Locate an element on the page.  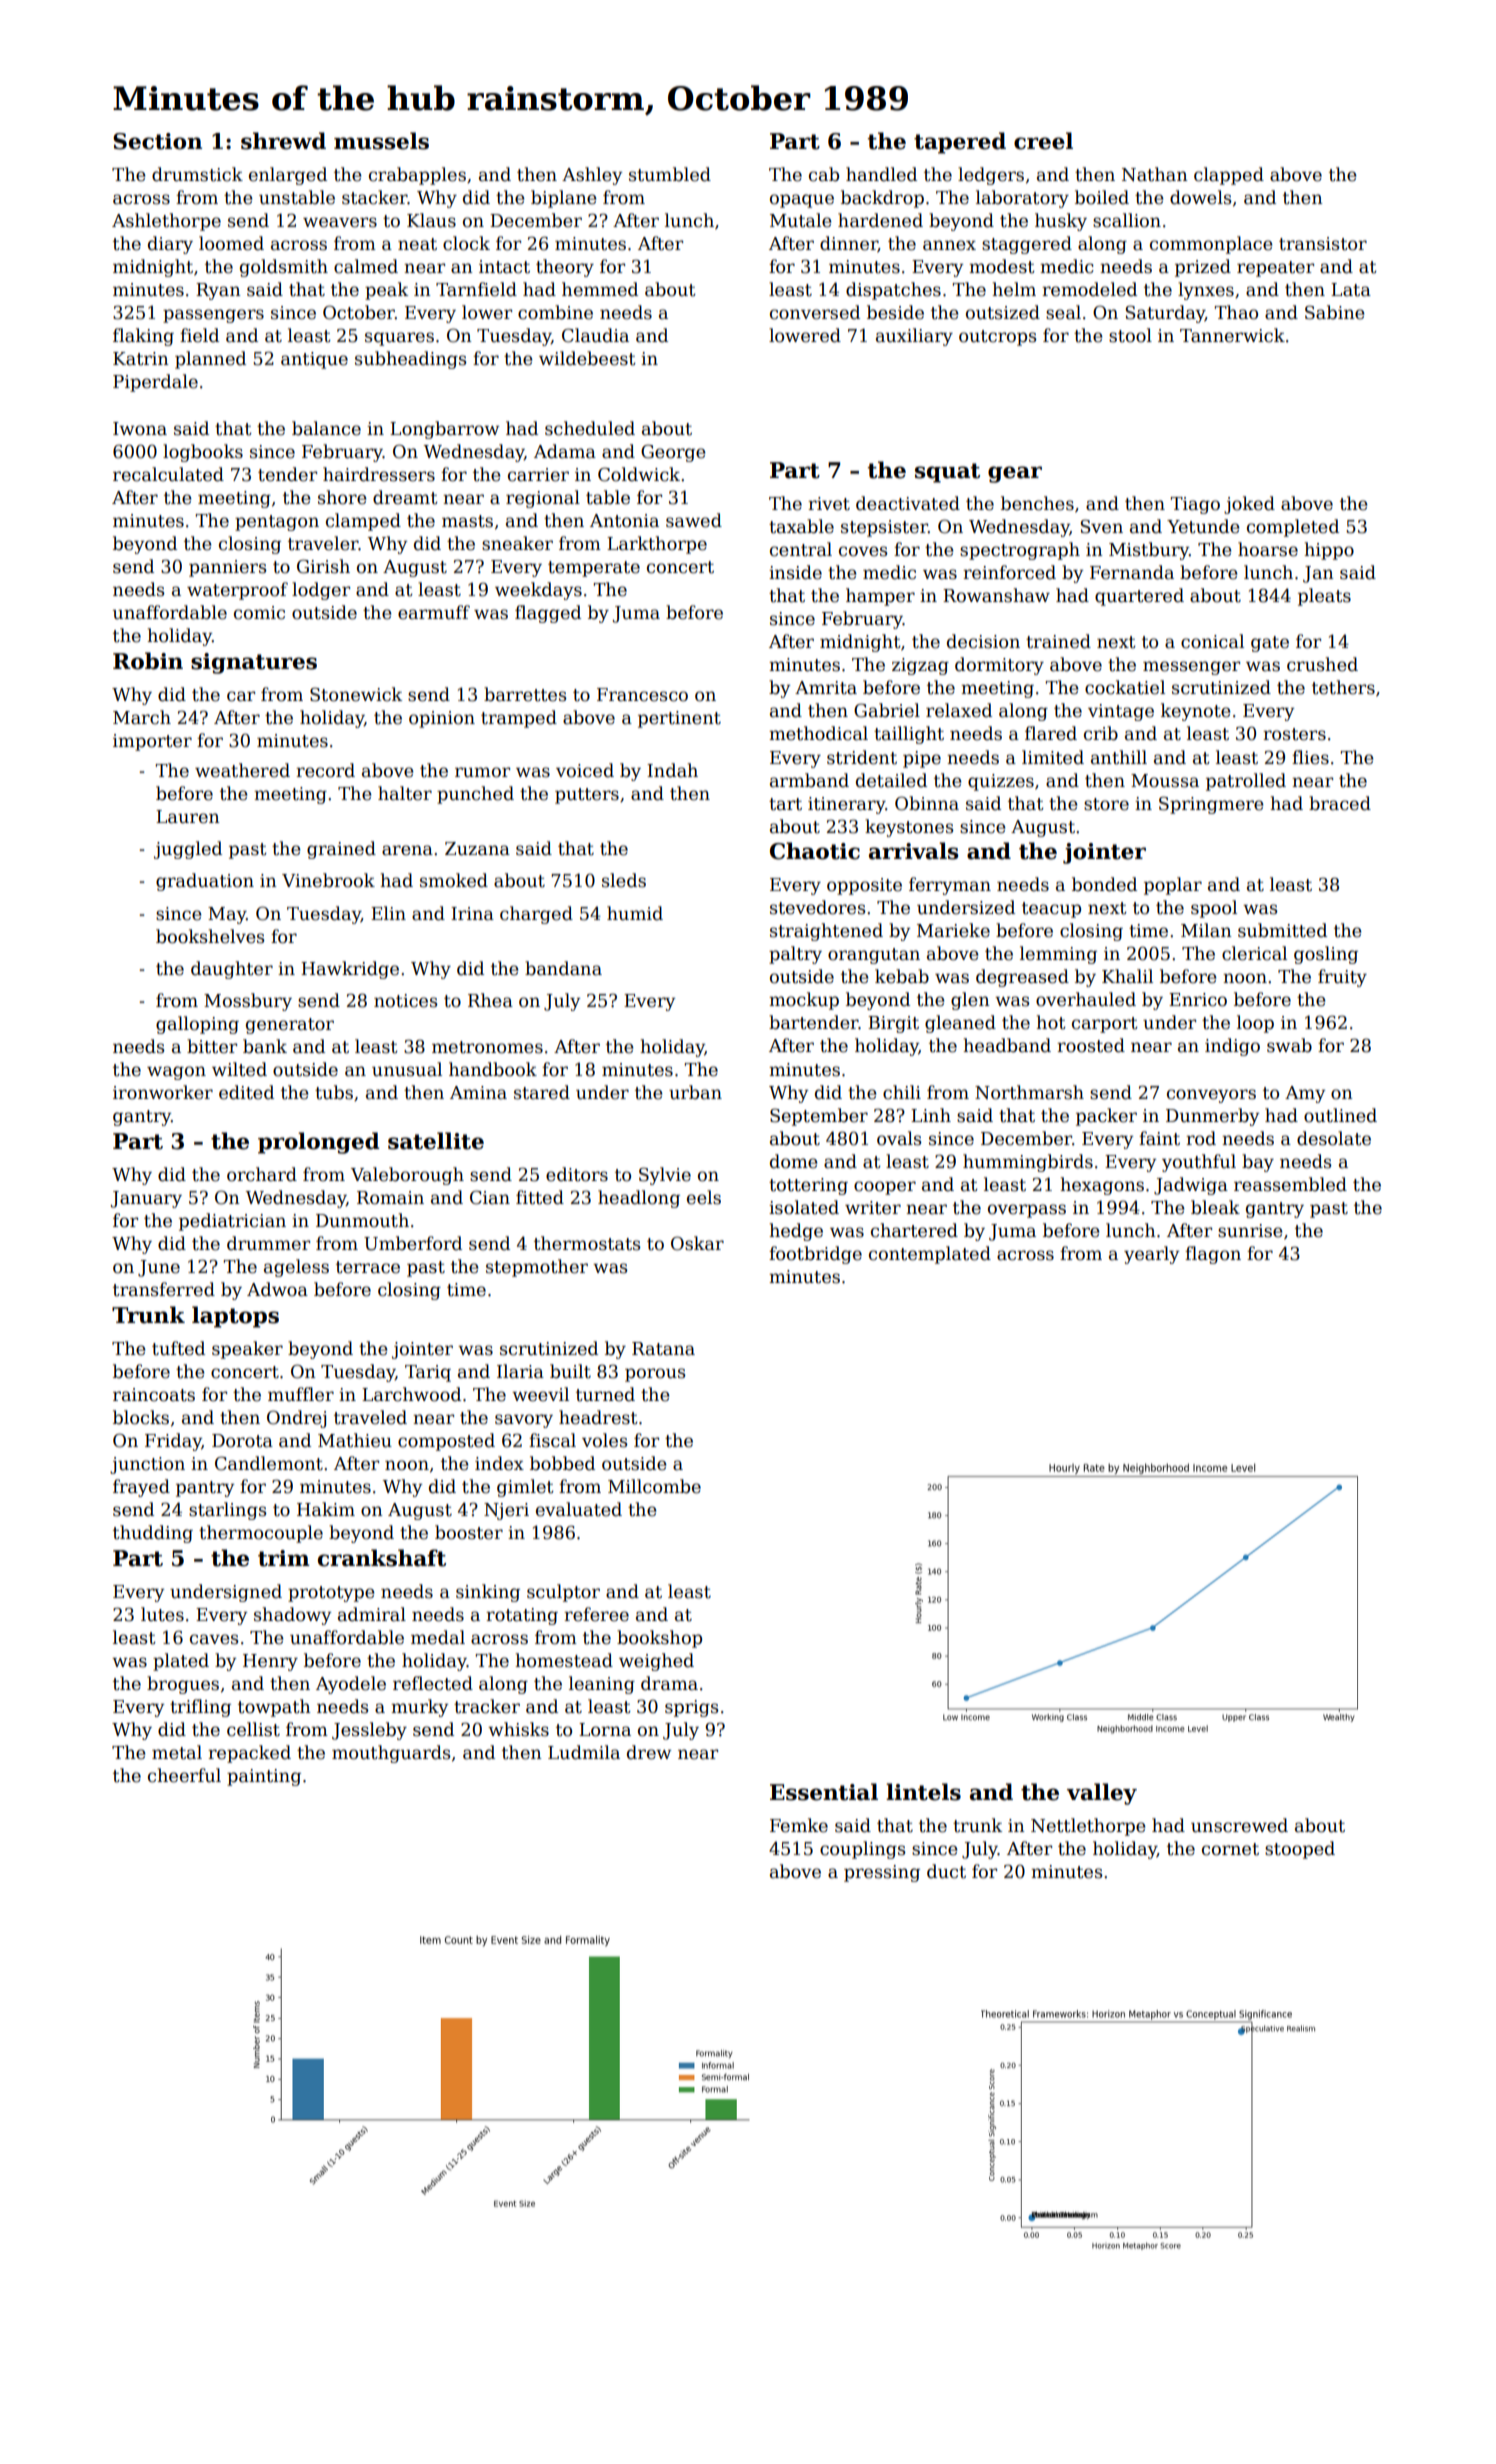
Robin is located at coordinates (148, 661).
